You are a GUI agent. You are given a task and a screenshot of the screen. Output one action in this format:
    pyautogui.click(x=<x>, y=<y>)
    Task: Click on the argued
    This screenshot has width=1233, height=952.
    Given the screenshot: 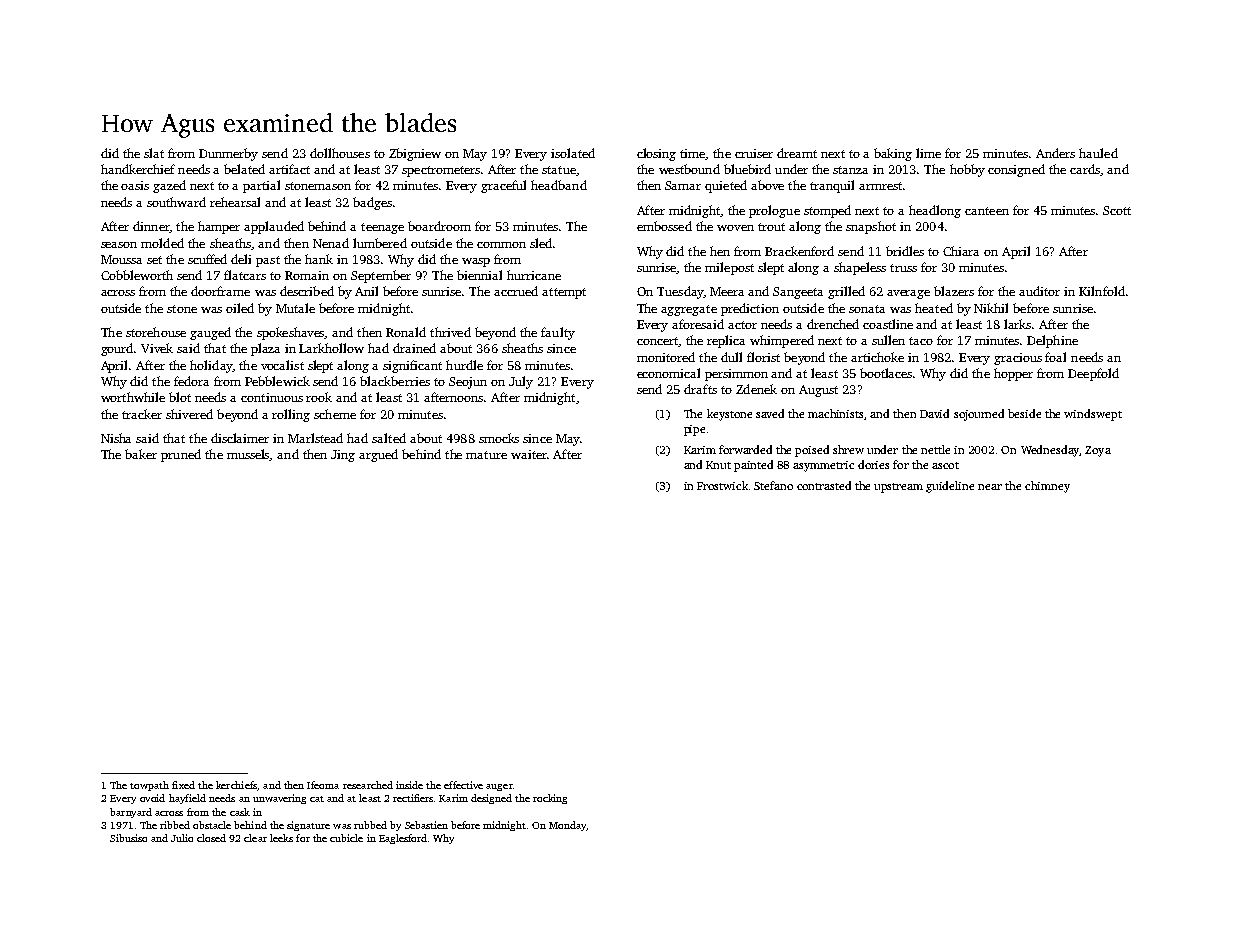 What is the action you would take?
    pyautogui.click(x=378, y=455)
